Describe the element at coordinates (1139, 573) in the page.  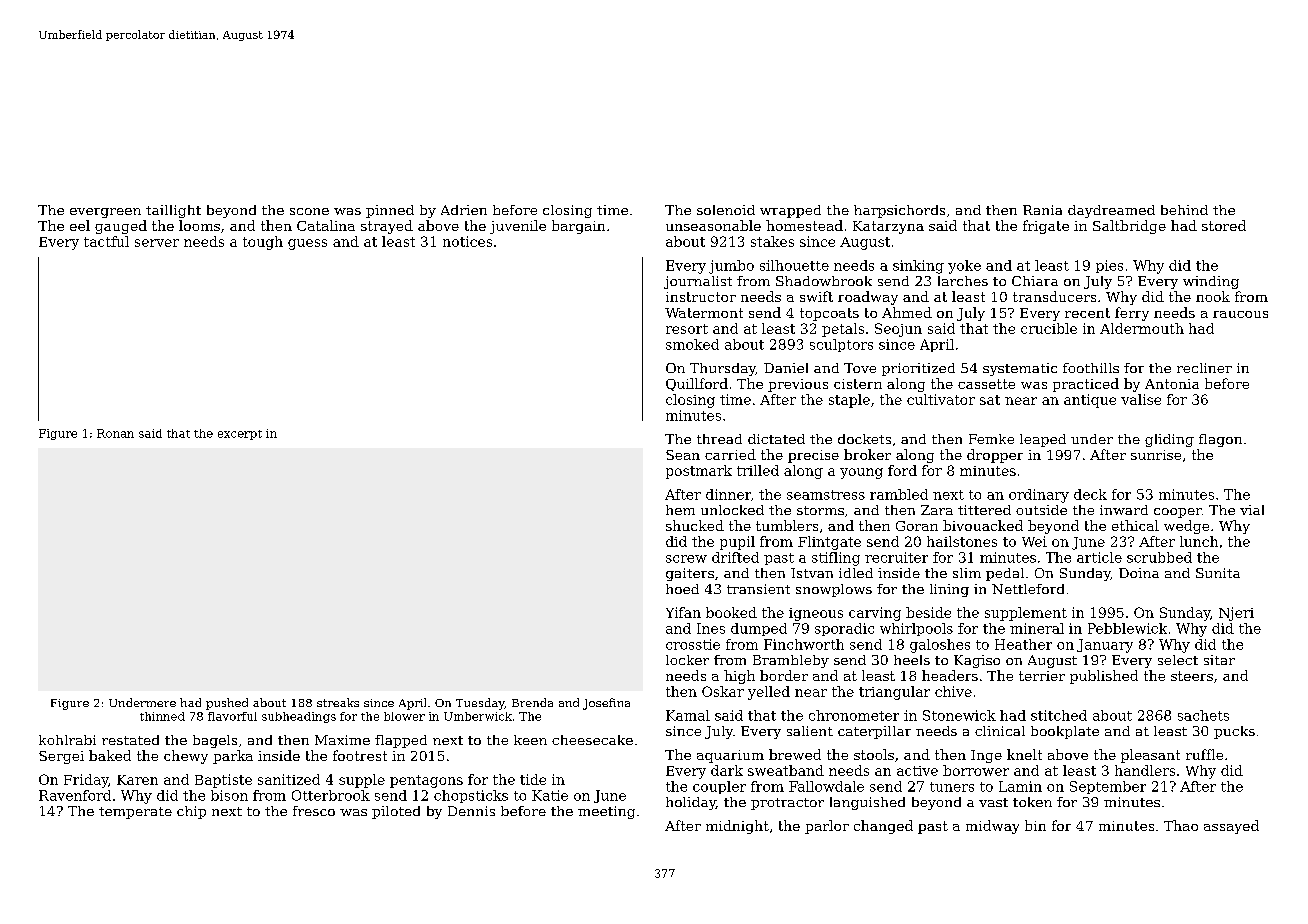
I see `Doina` at that location.
